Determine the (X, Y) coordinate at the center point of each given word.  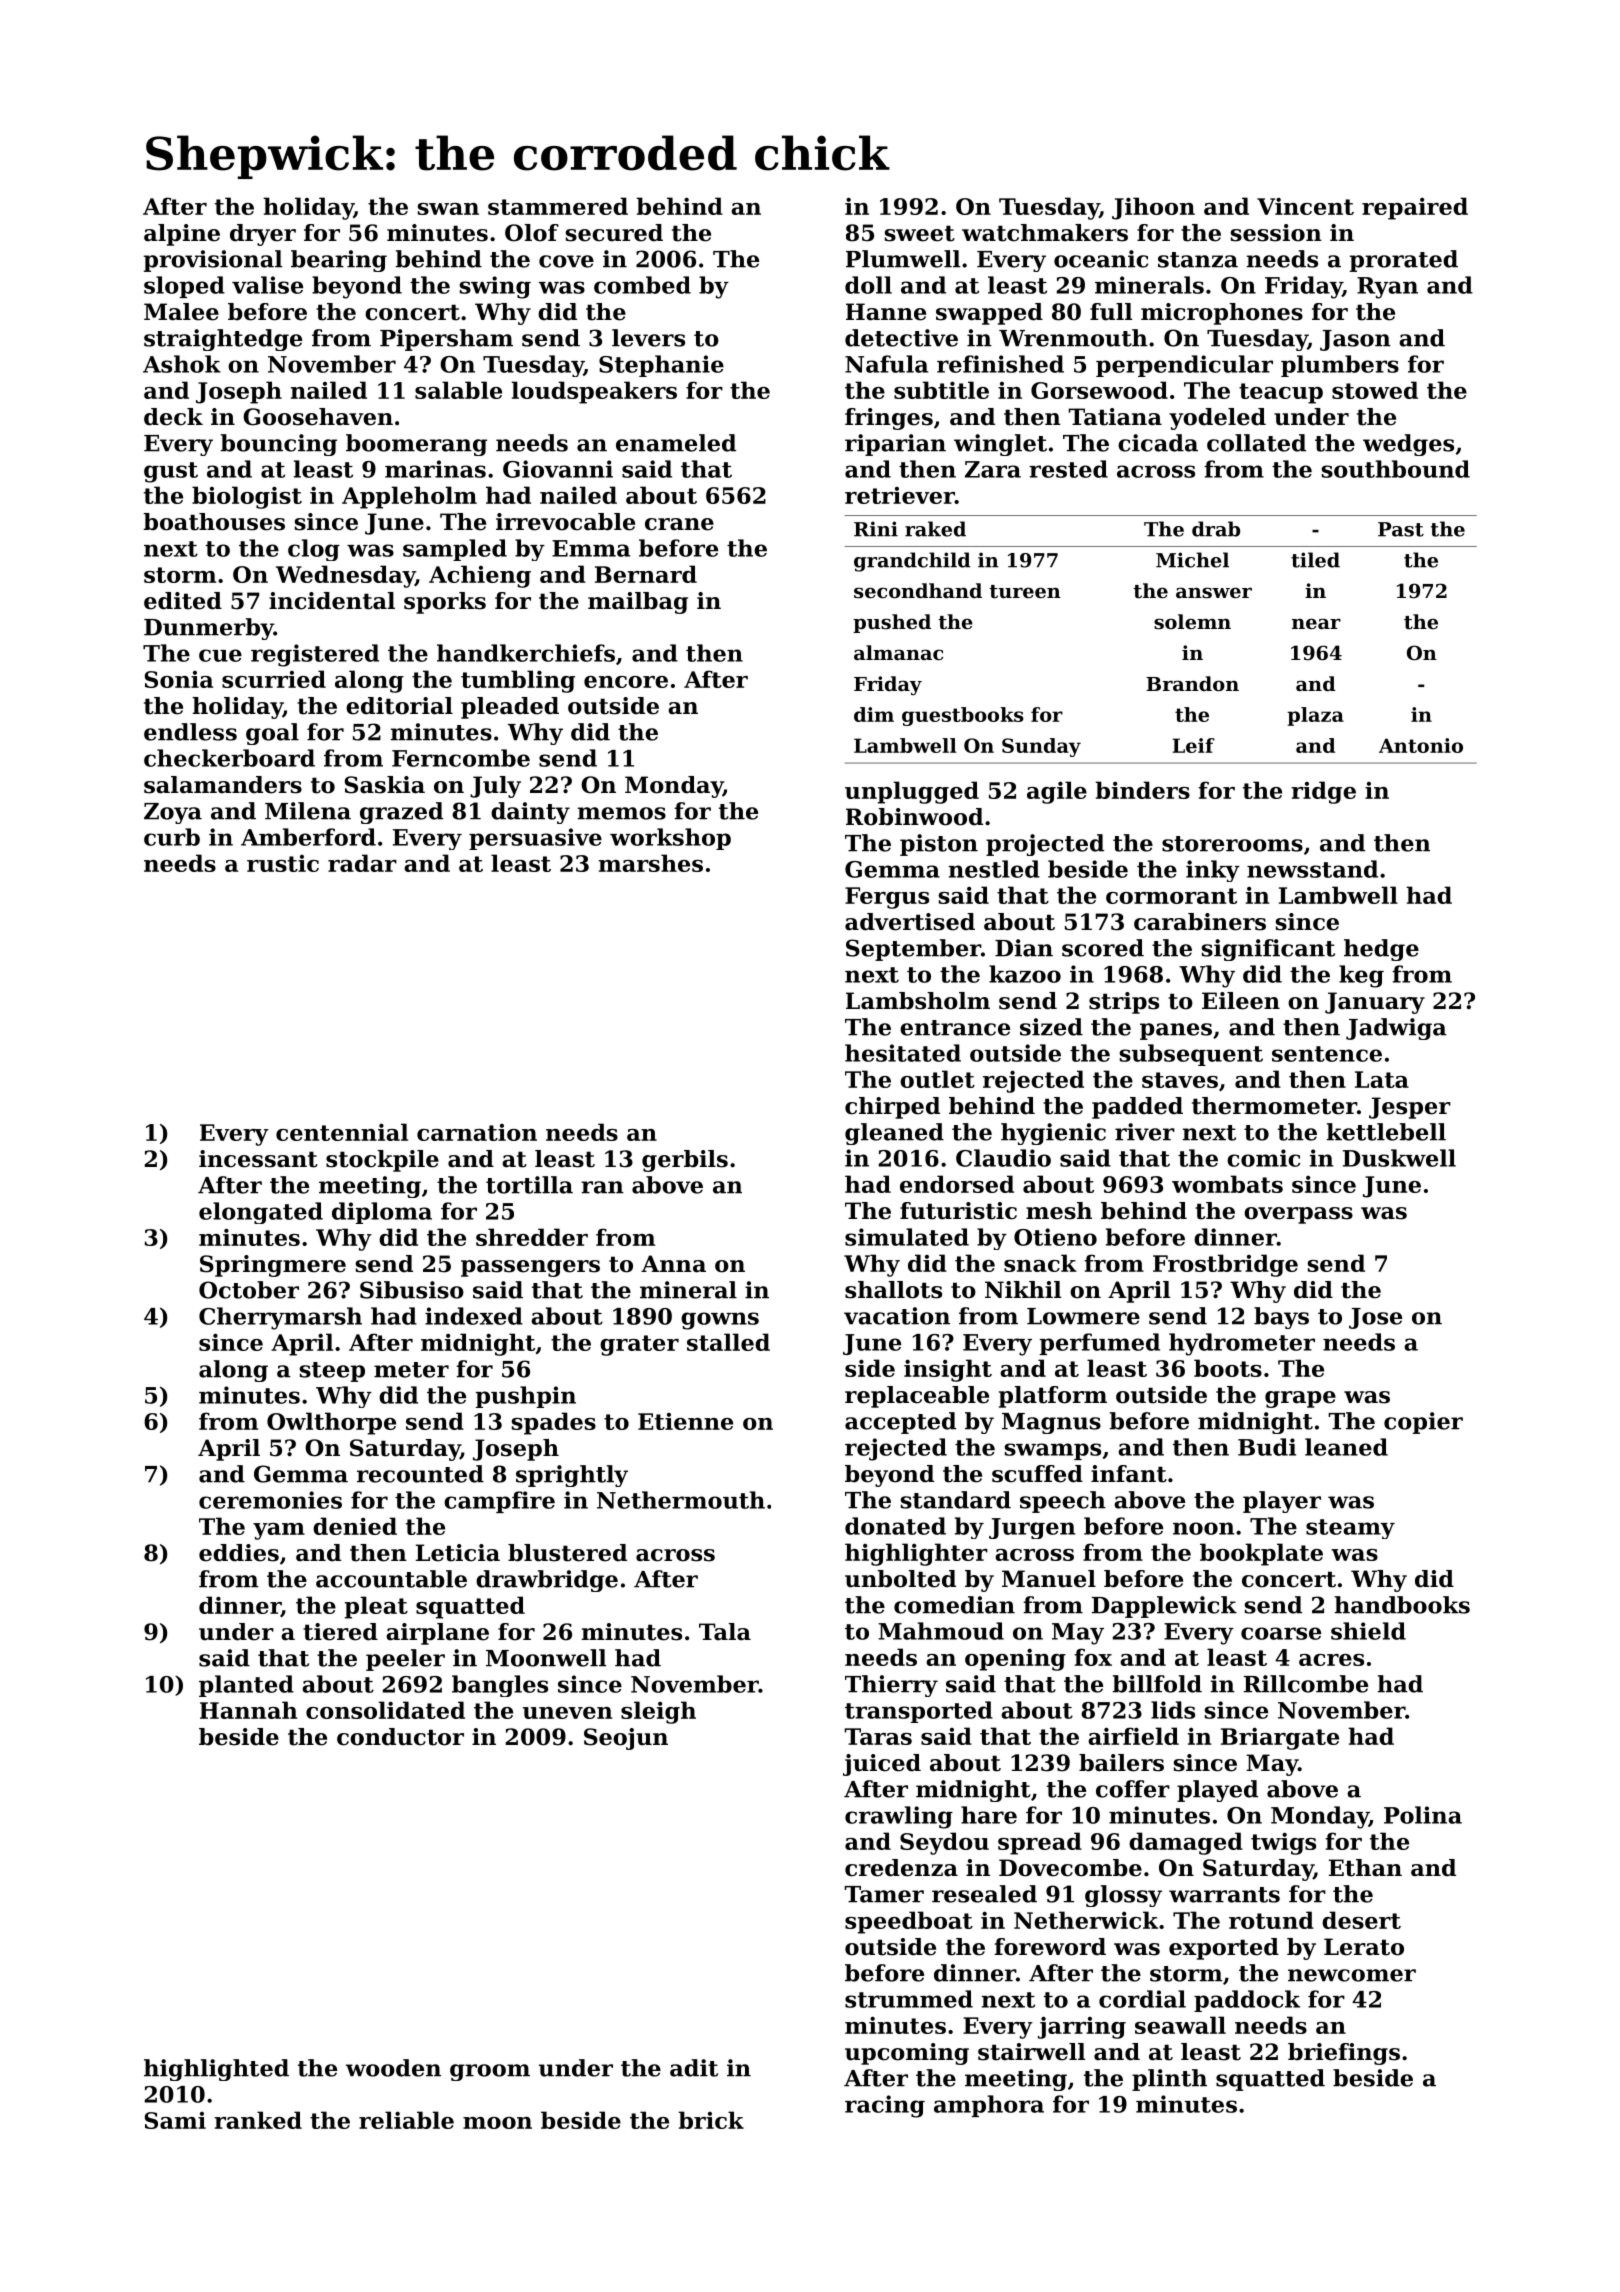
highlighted (216, 2070)
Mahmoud (941, 1631)
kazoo (1025, 974)
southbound (1396, 469)
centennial (342, 1132)
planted (246, 1686)
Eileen (1241, 1001)
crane (679, 524)
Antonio (1421, 745)
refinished (1000, 364)
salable (458, 390)
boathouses (214, 522)
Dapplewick (1164, 1607)
